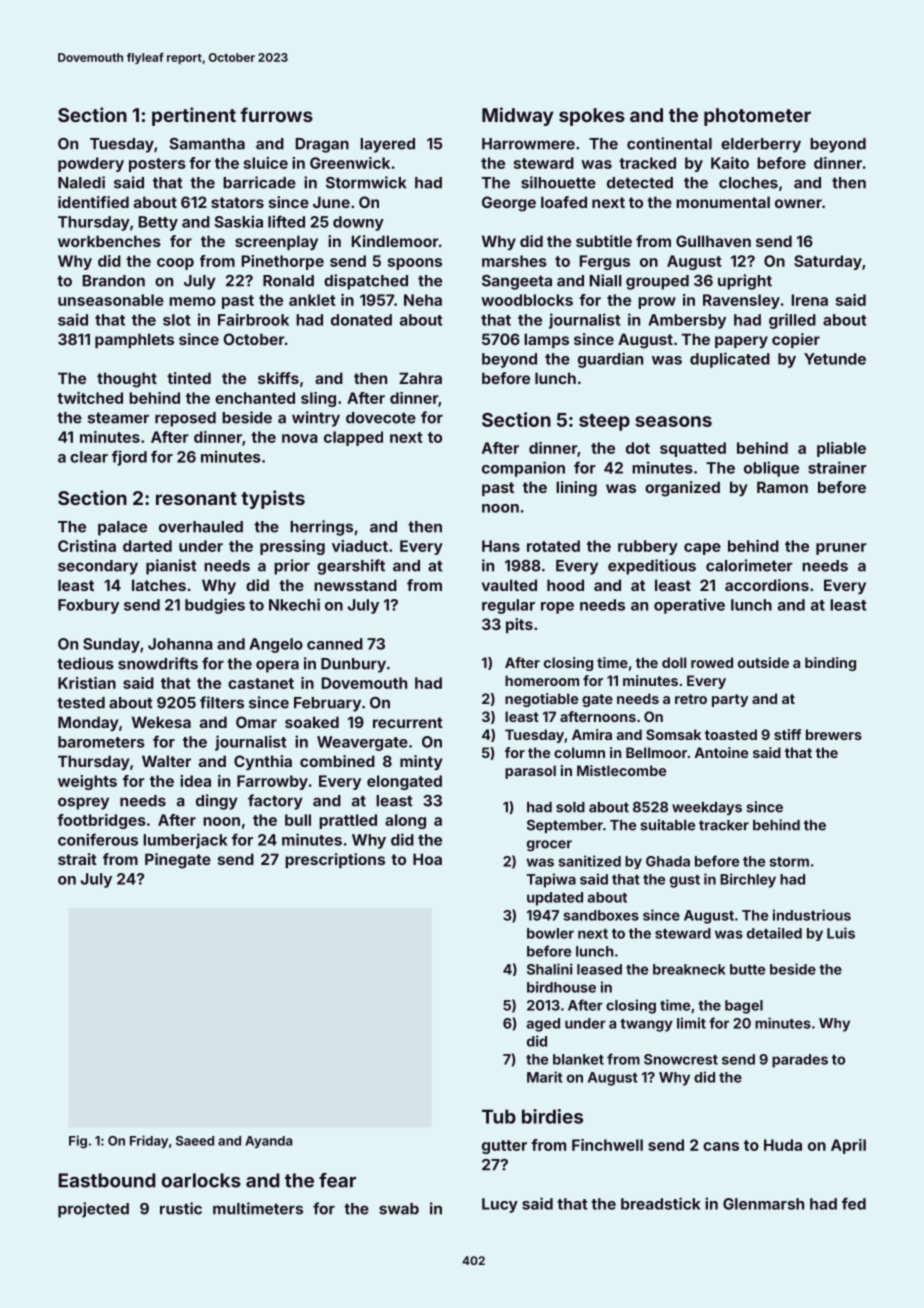 This screenshot has width=924, height=1308. What do you see at coordinates (673, 421) in the screenshot?
I see `seasons` at bounding box center [673, 421].
